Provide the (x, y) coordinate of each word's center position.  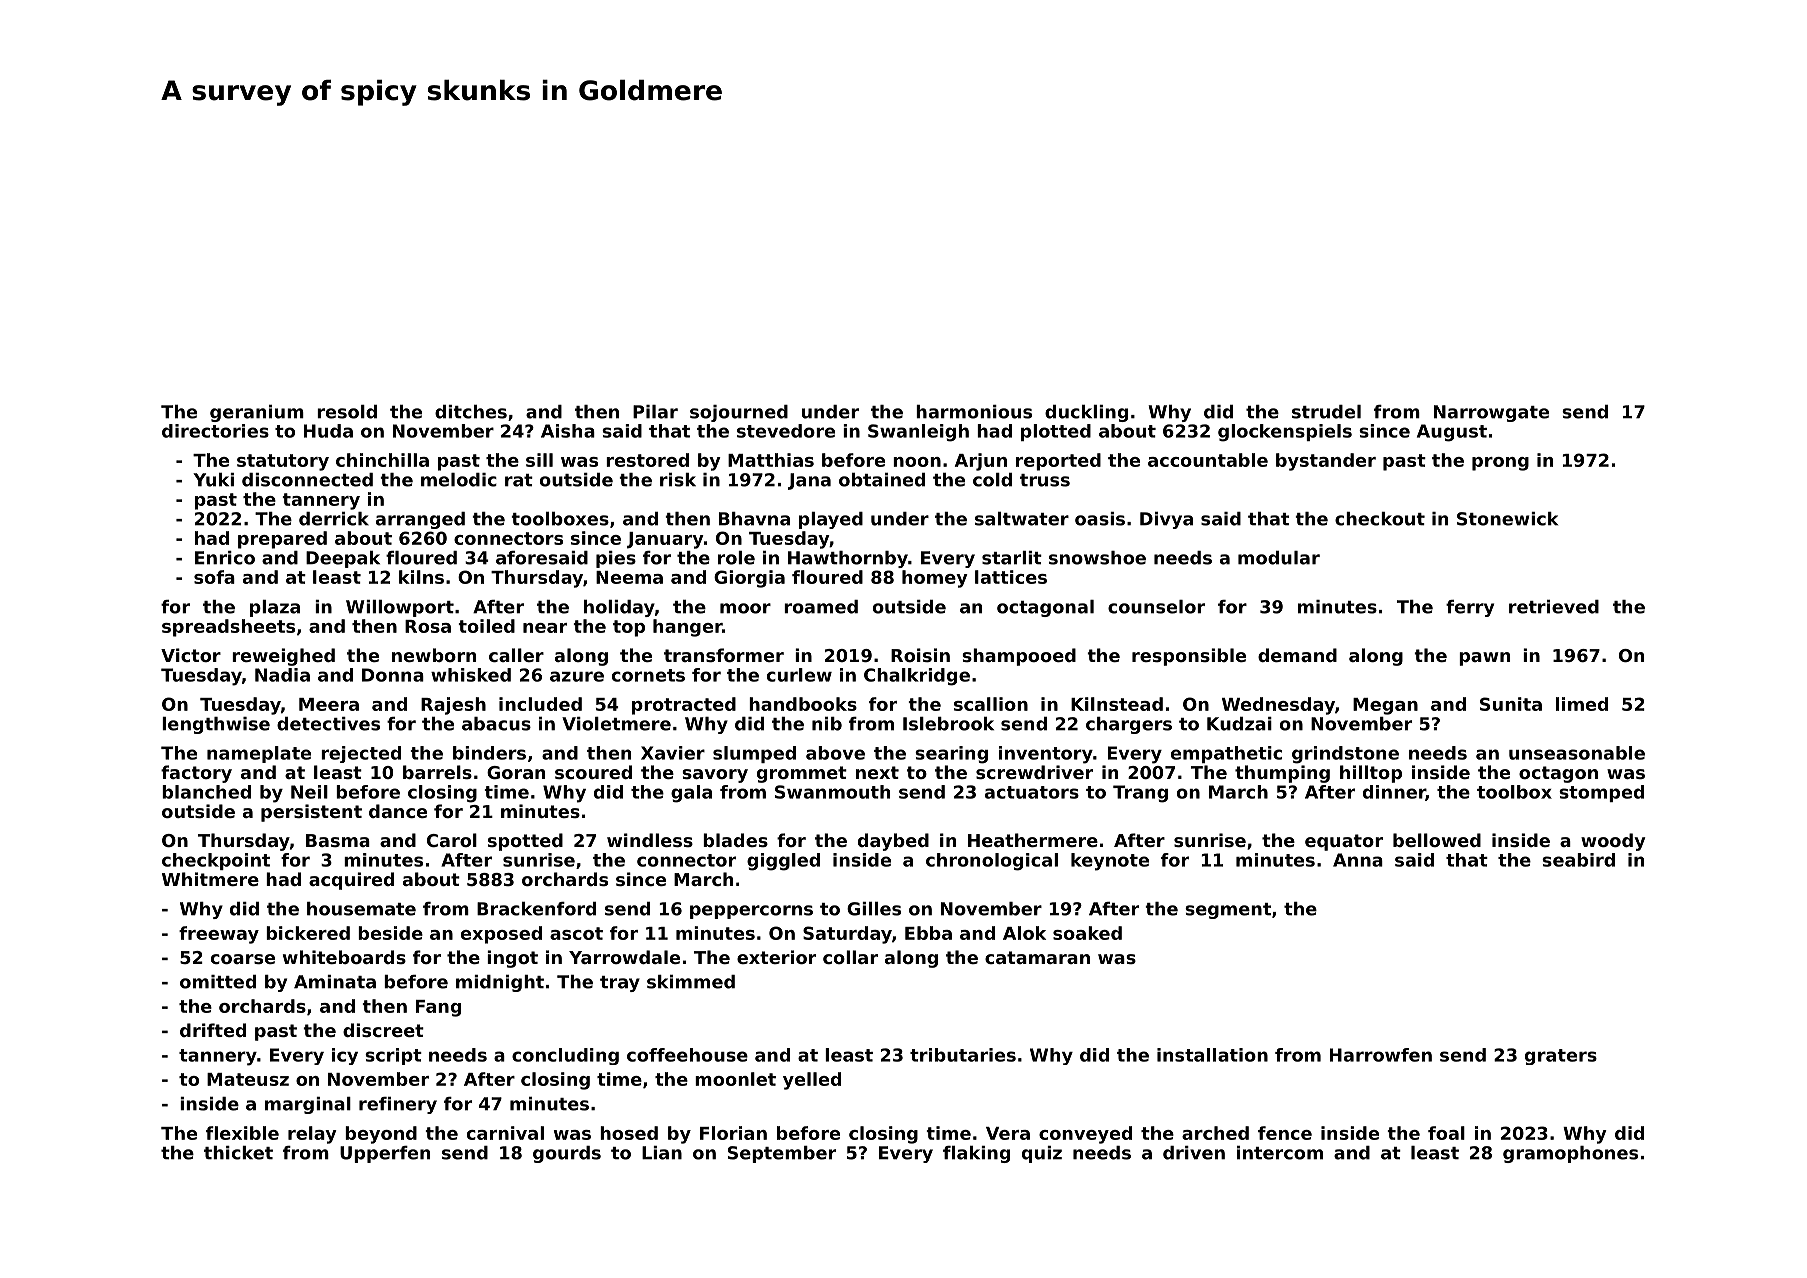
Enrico (225, 558)
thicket (238, 1153)
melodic (459, 480)
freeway (219, 935)
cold (992, 480)
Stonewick (1507, 519)
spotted (525, 842)
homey (935, 579)
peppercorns (751, 912)
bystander (1326, 462)
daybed (893, 842)
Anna (1358, 860)
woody (1613, 842)
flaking (976, 1154)
